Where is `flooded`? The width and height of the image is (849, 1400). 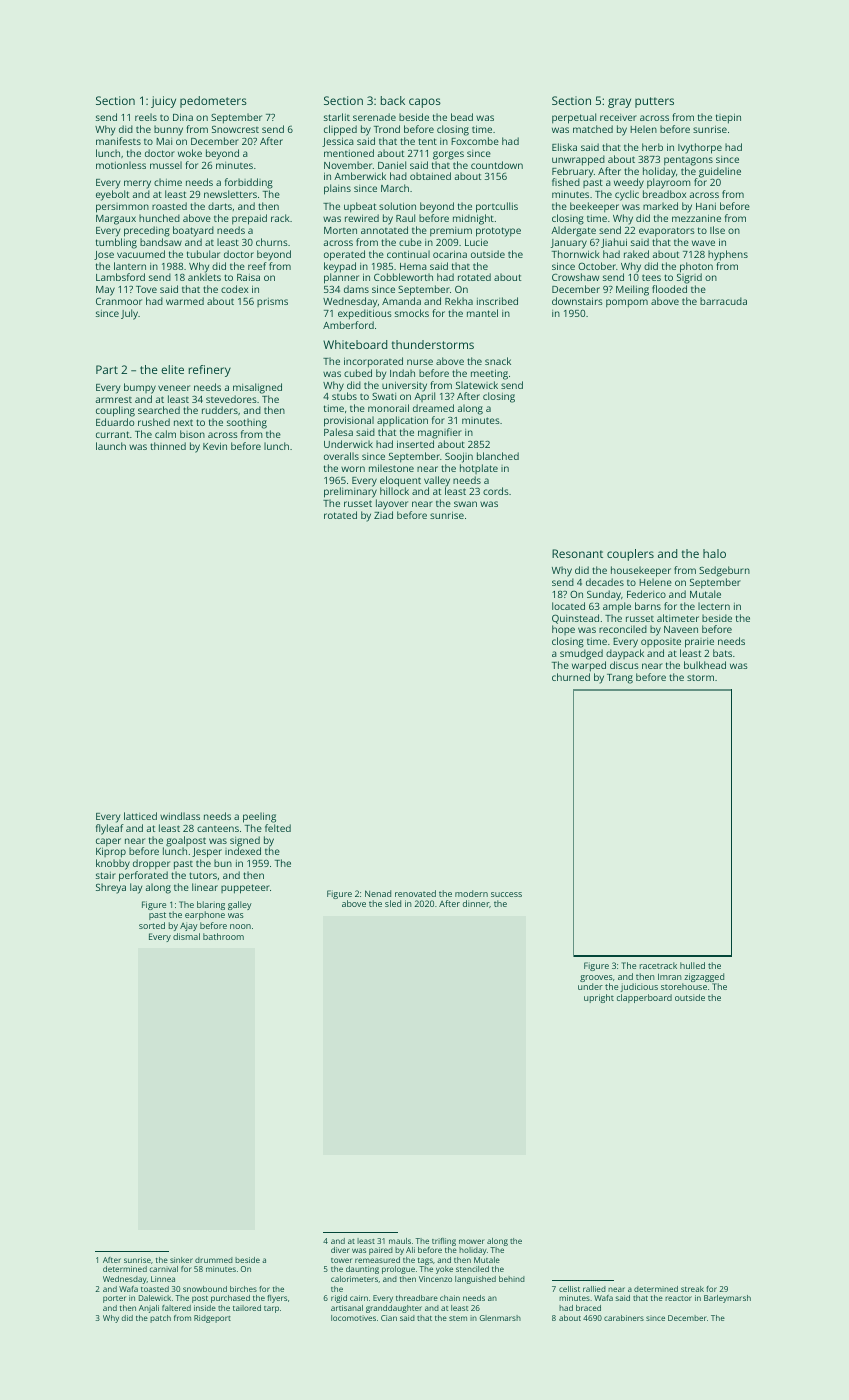 flooded is located at coordinates (669, 289).
